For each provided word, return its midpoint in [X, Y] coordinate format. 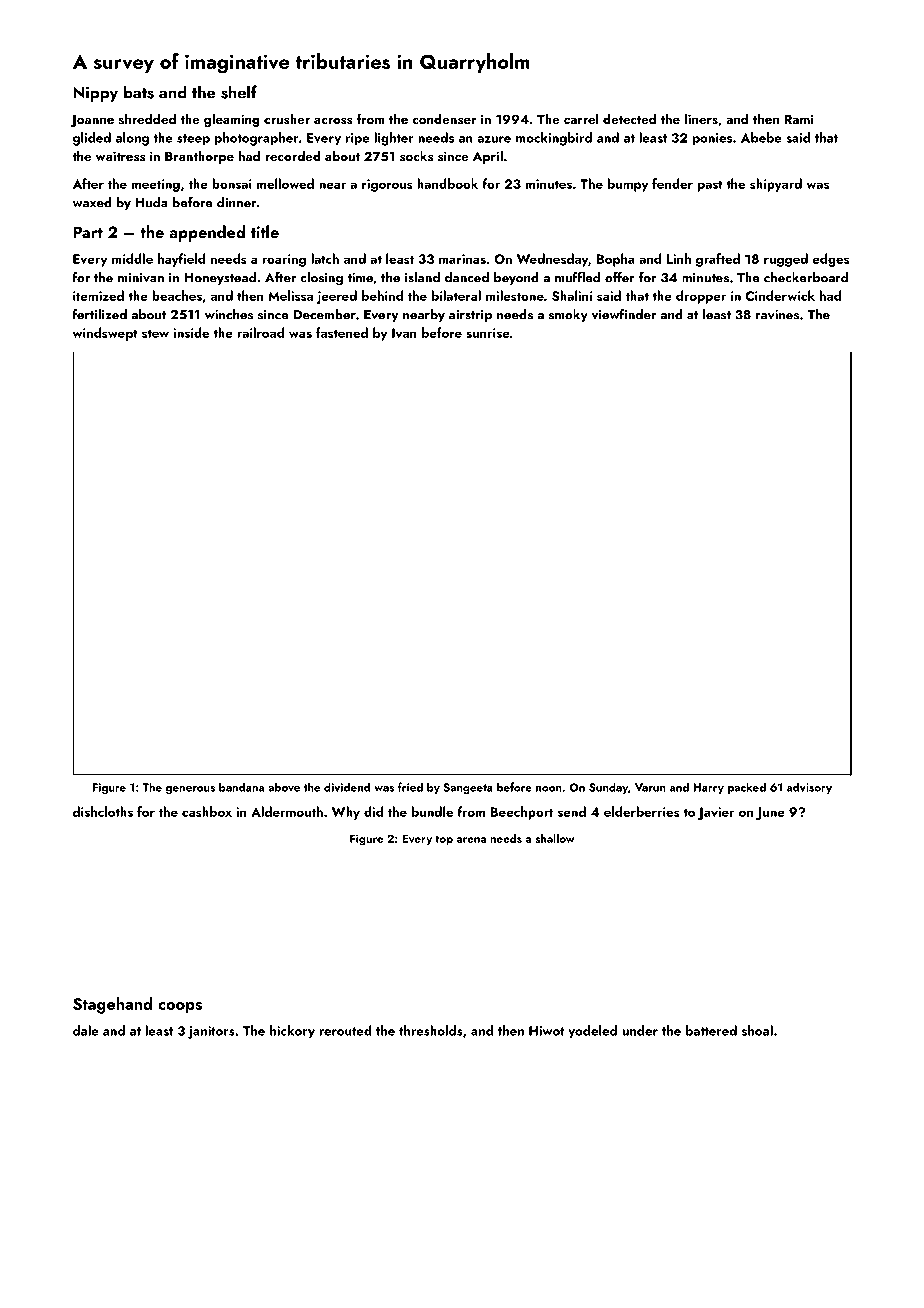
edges [830, 260]
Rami [798, 119]
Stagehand [112, 1005]
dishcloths [103, 811]
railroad [260, 332]
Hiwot [547, 1031]
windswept [105, 334]
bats [139, 92]
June [770, 813]
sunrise [488, 333]
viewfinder [623, 314]
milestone [515, 295]
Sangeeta [468, 788]
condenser [444, 118]
